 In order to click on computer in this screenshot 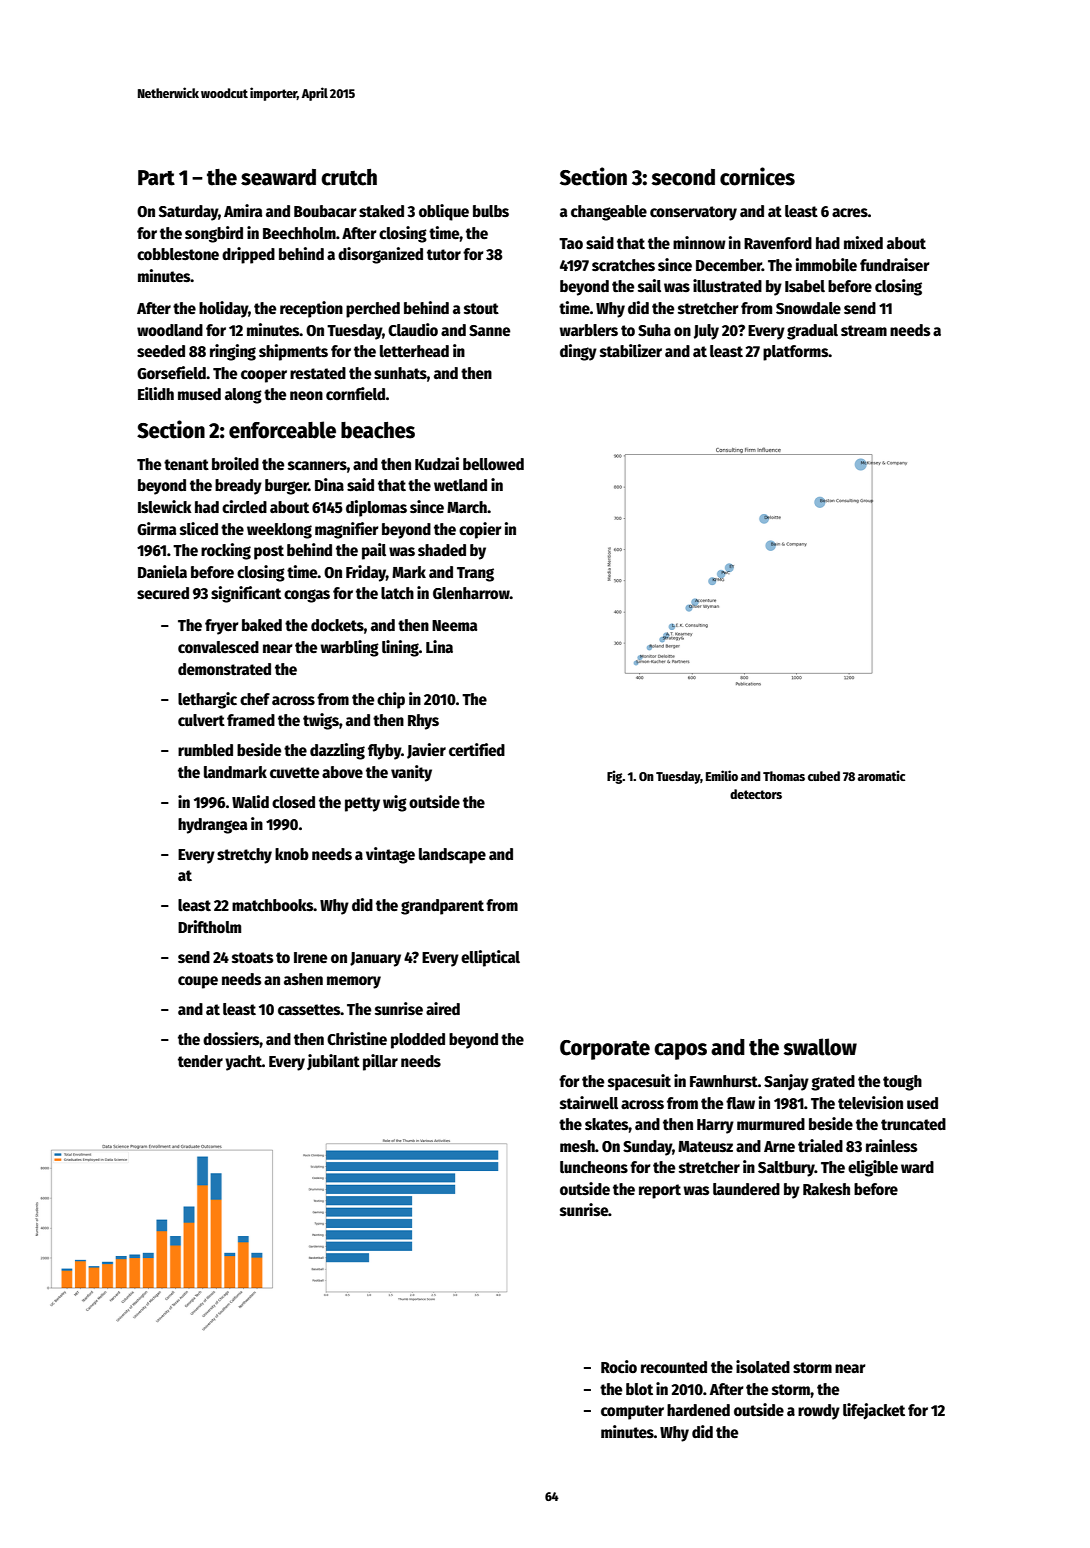, I will do `click(632, 1412)`.
